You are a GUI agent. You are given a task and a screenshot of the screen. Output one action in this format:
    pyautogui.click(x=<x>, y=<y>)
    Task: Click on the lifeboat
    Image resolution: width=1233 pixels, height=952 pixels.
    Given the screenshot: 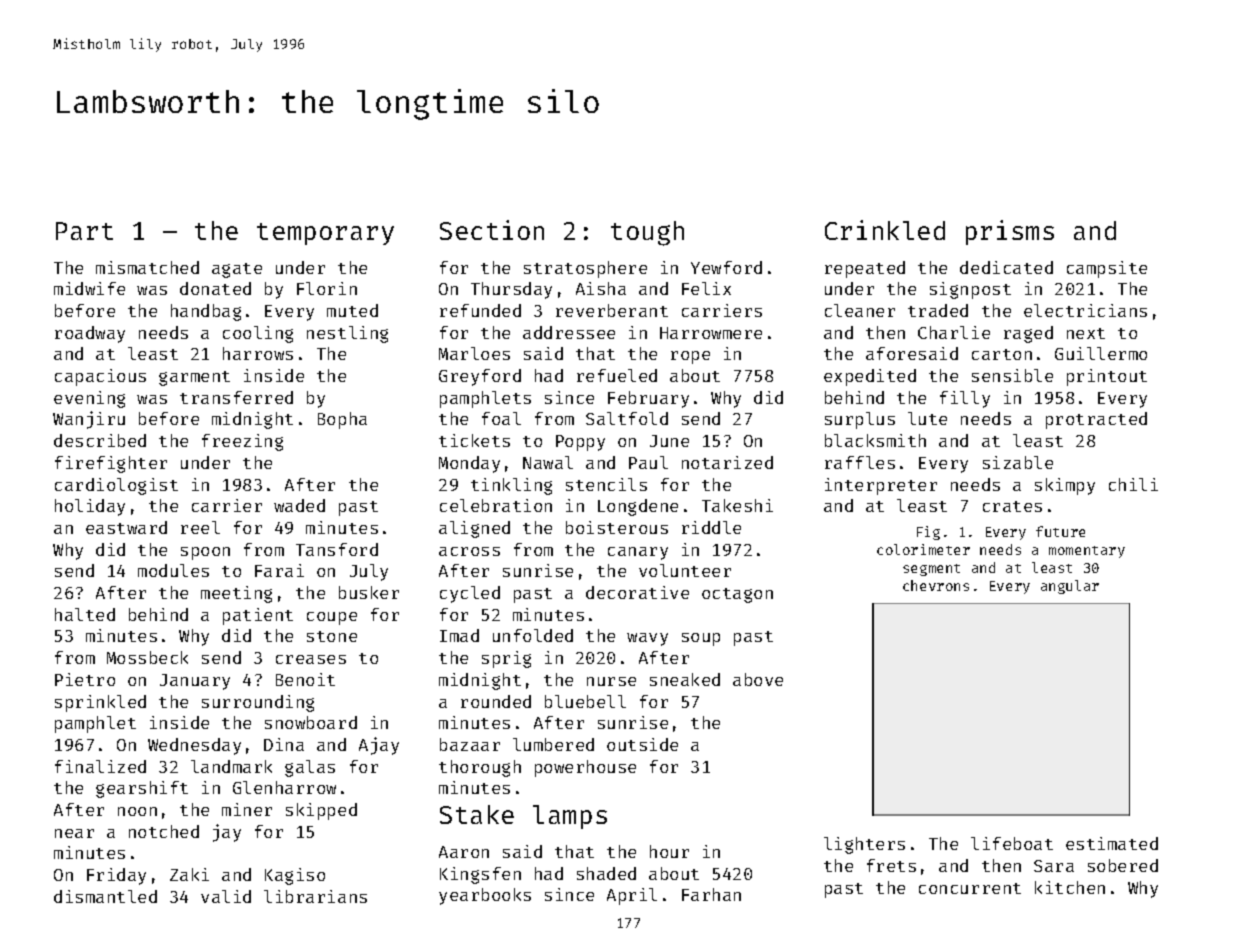 What is the action you would take?
    pyautogui.click(x=1012, y=843)
